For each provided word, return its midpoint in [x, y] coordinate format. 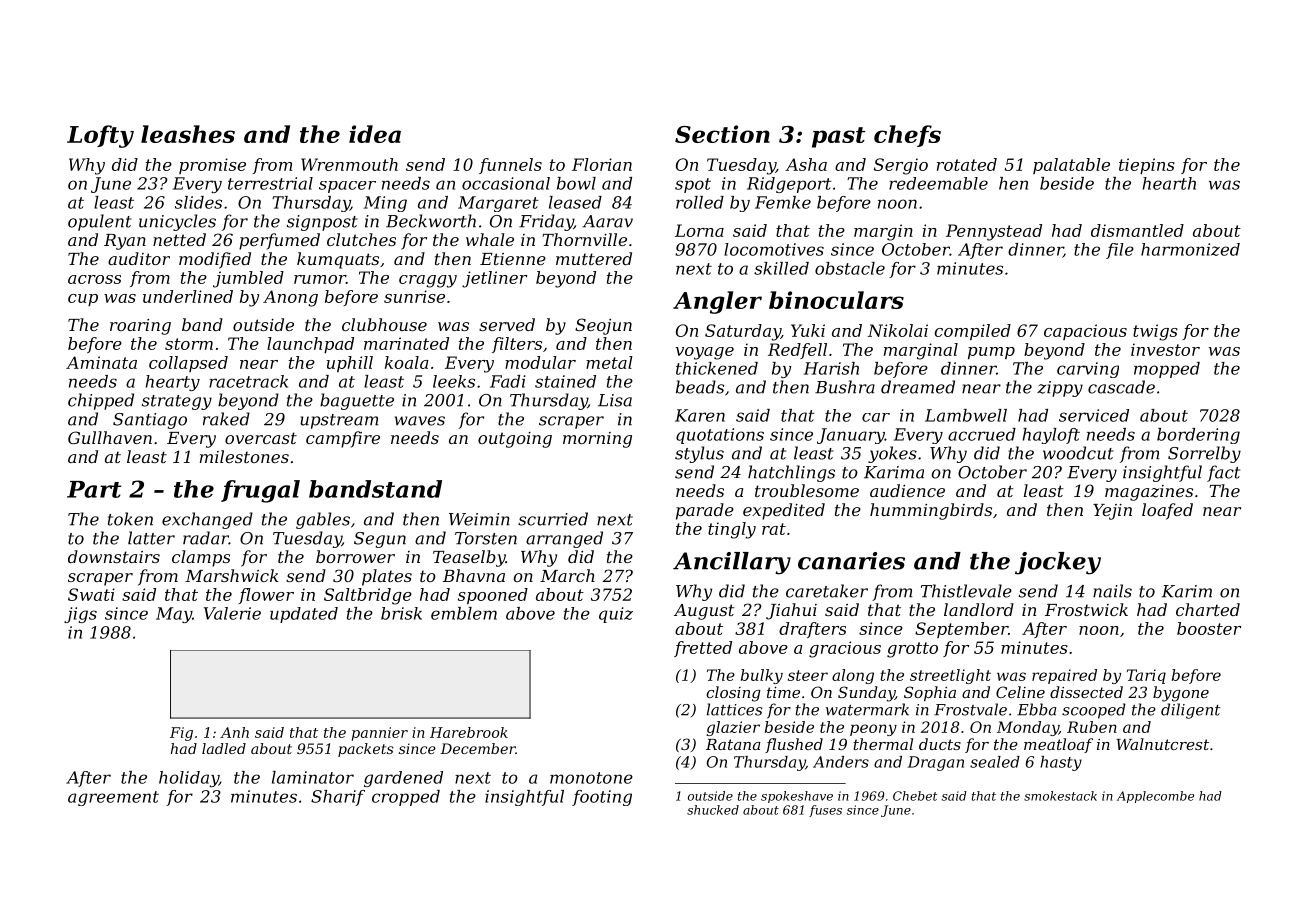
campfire [343, 439]
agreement [113, 798]
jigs [80, 615]
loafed [1167, 511]
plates [387, 577]
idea [375, 134]
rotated [967, 164]
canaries [851, 561]
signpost [322, 223]
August [704, 612]
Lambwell [966, 415]
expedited [784, 511]
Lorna [699, 230]
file [1120, 251]
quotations [720, 436]
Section [722, 134]
